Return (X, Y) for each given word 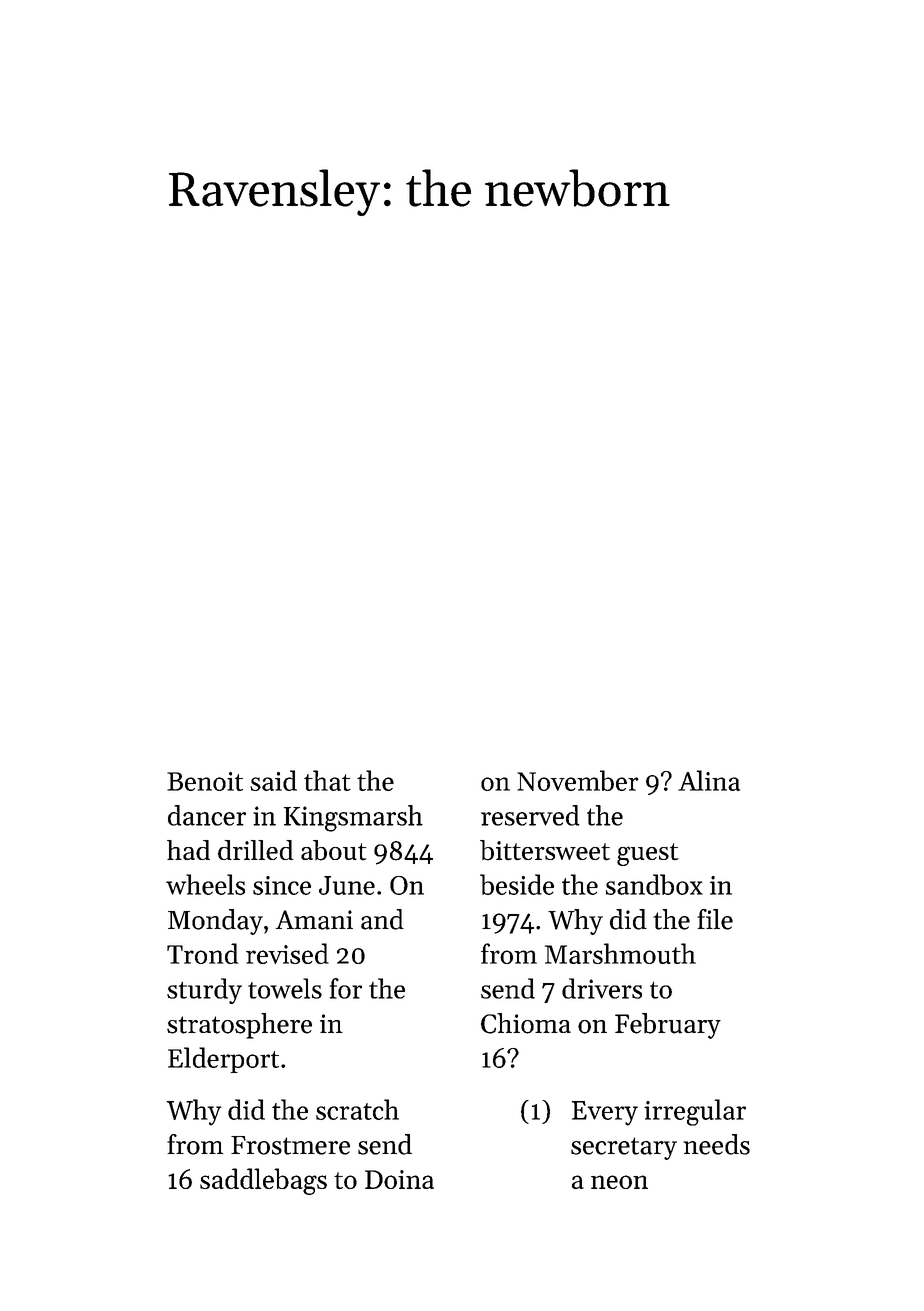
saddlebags (263, 1181)
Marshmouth (620, 953)
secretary (624, 1148)
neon (619, 1182)
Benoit (205, 781)
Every (605, 1113)
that (327, 780)
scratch (357, 1109)
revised (287, 953)
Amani (314, 920)
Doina (399, 1179)
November (578, 780)
